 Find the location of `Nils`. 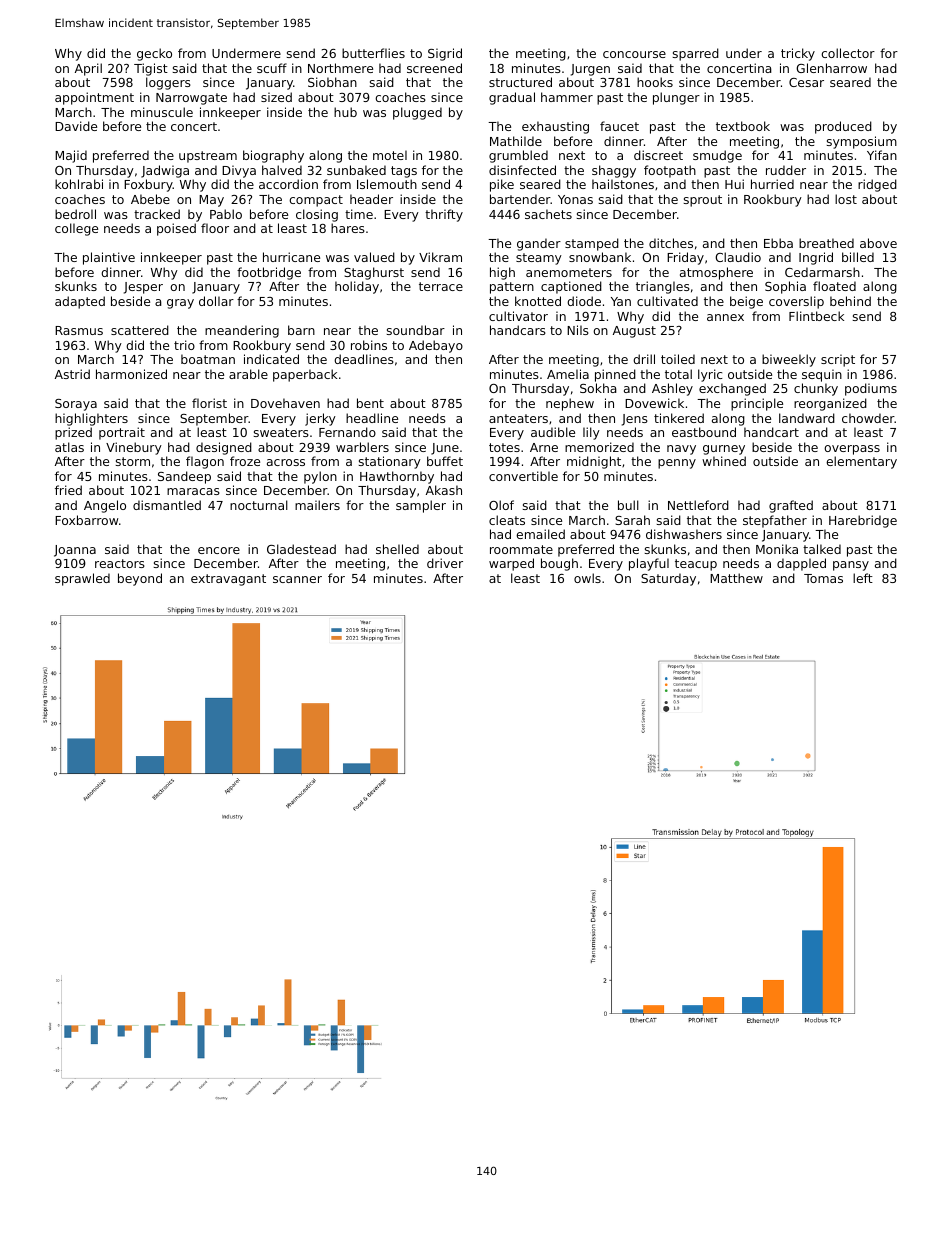

Nils is located at coordinates (578, 330).
